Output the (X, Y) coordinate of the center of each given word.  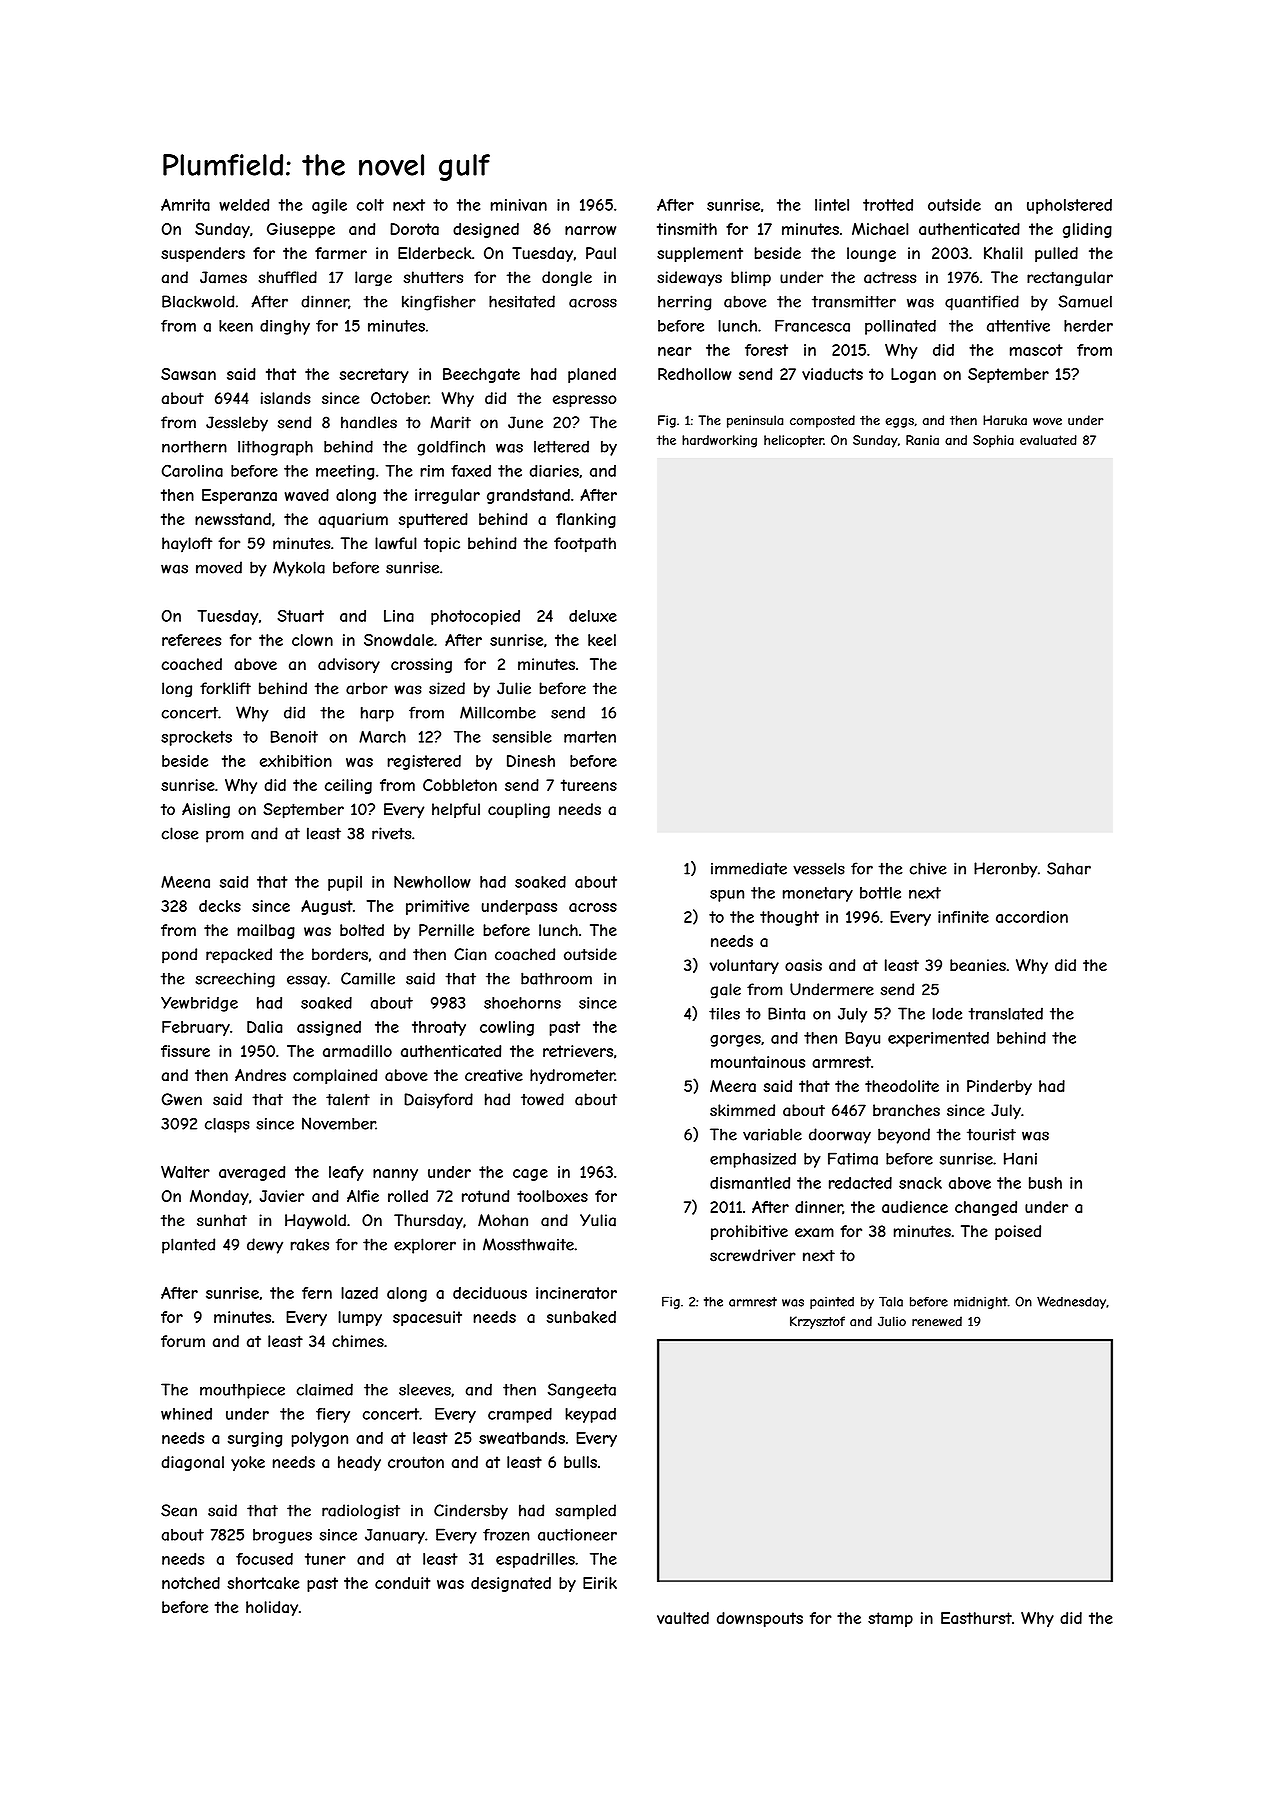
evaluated (1048, 440)
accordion (1032, 917)
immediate (749, 868)
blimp (751, 279)
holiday (272, 1608)
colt (370, 205)
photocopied (475, 617)
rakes (310, 1244)
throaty (439, 1028)
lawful (396, 543)
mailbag (266, 931)
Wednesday (1071, 1302)
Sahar (1069, 868)
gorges (735, 1041)
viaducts (832, 374)
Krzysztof (817, 1322)
